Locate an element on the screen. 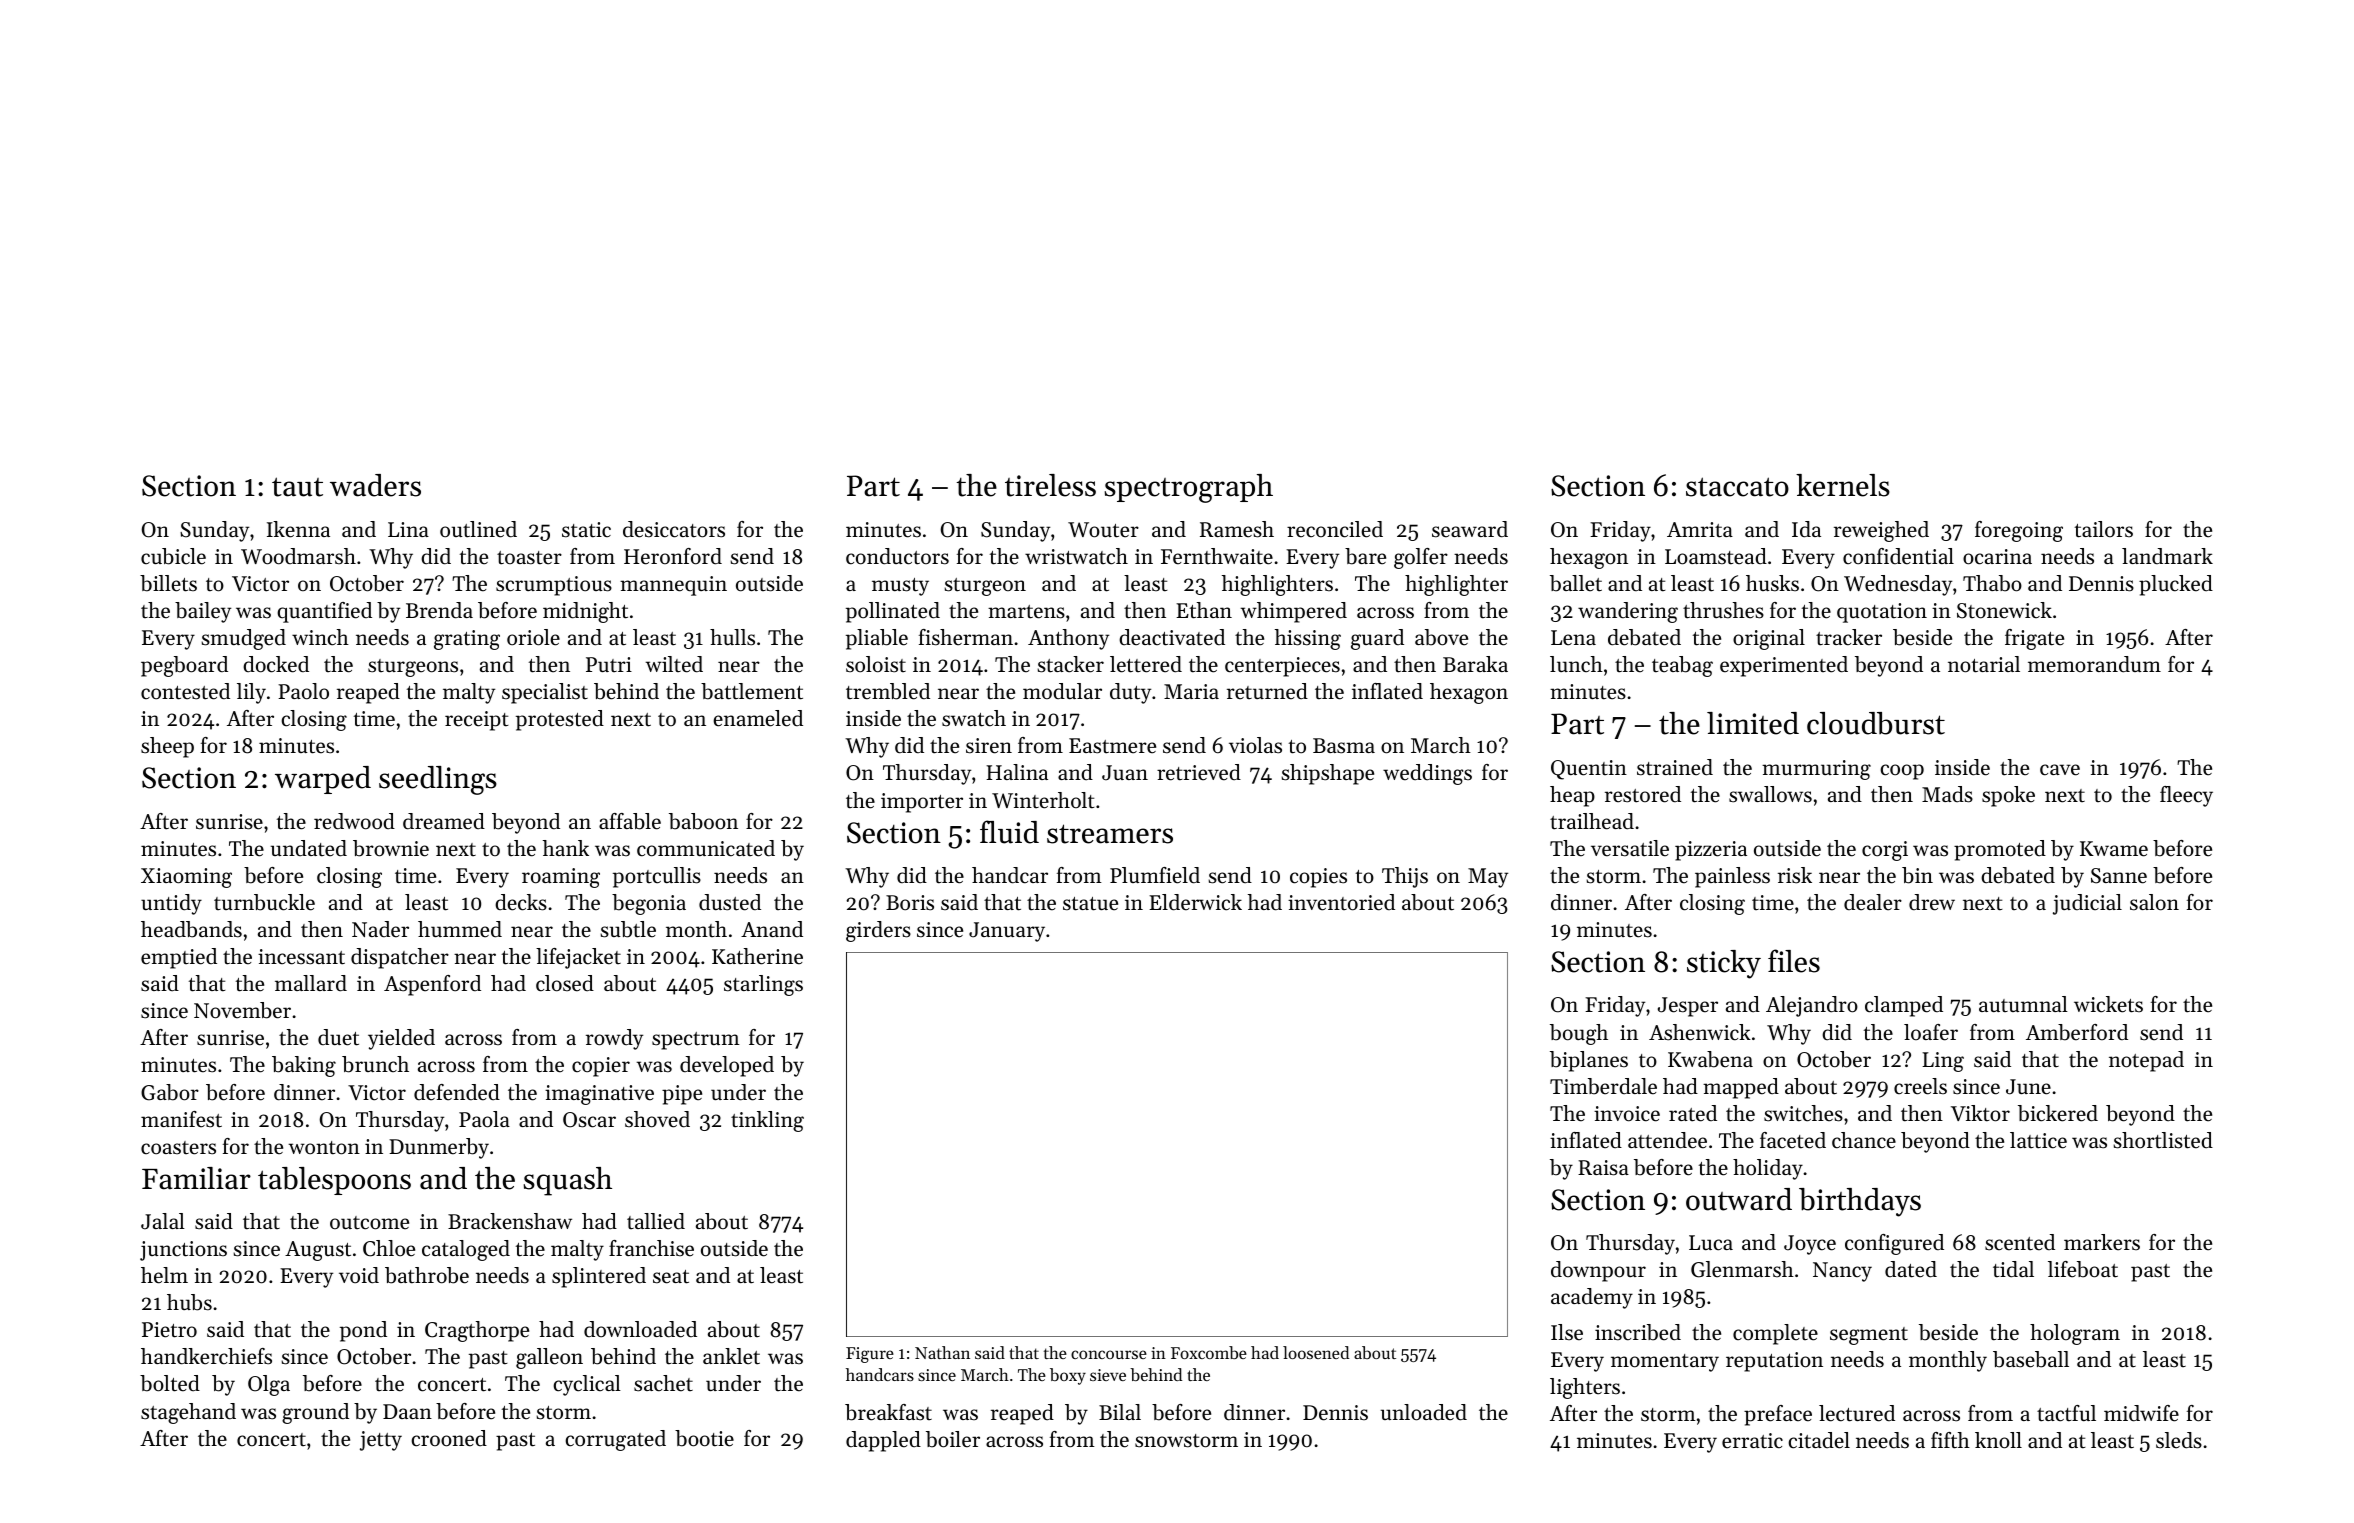  frigate is located at coordinates (2034, 639).
